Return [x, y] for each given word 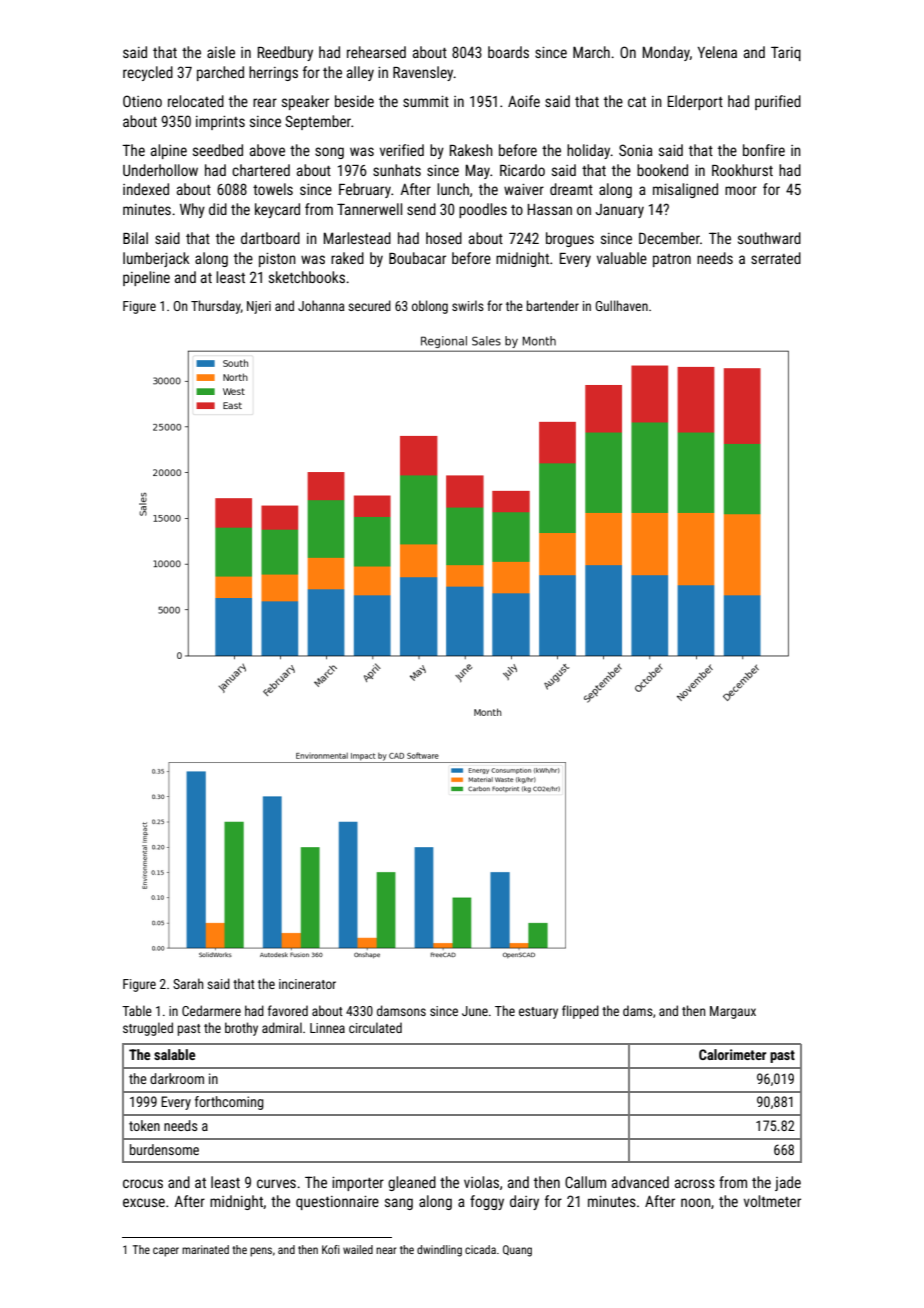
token [144, 1125]
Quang [517, 1251]
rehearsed [376, 52]
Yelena [717, 52]
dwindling [439, 1251]
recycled [148, 73]
